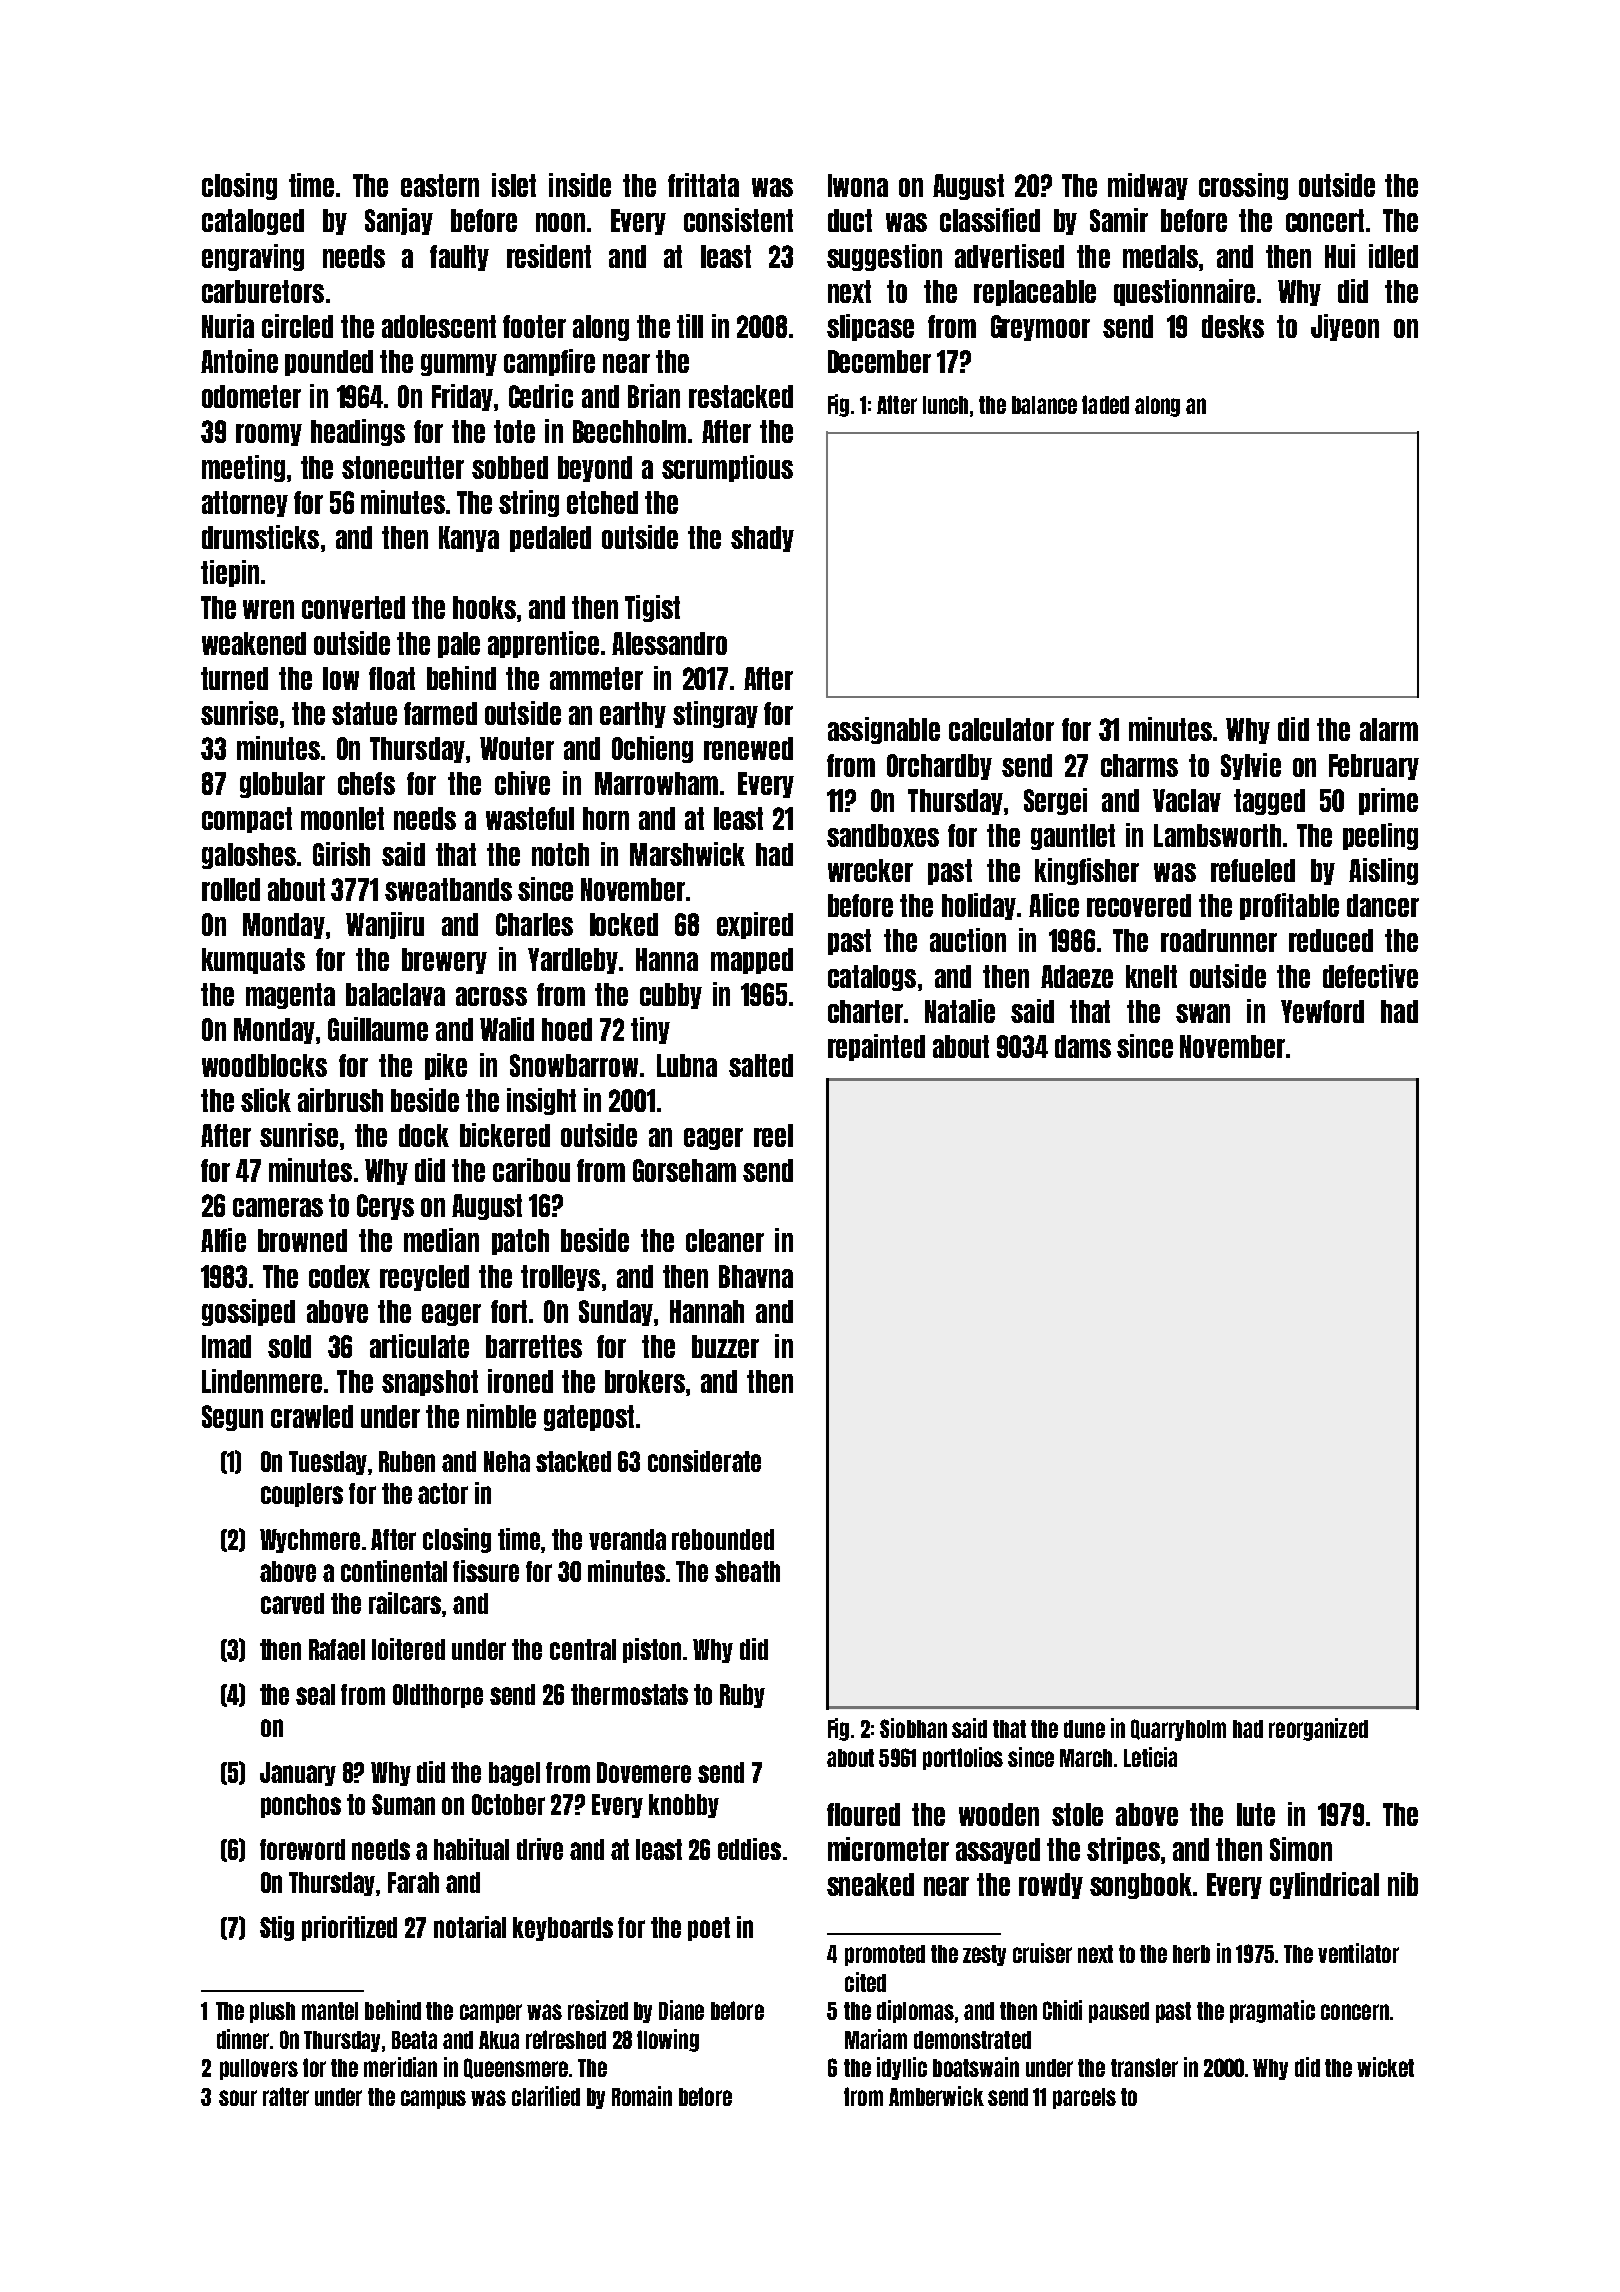  What do you see at coordinates (440, 185) in the page?
I see `eastern` at bounding box center [440, 185].
